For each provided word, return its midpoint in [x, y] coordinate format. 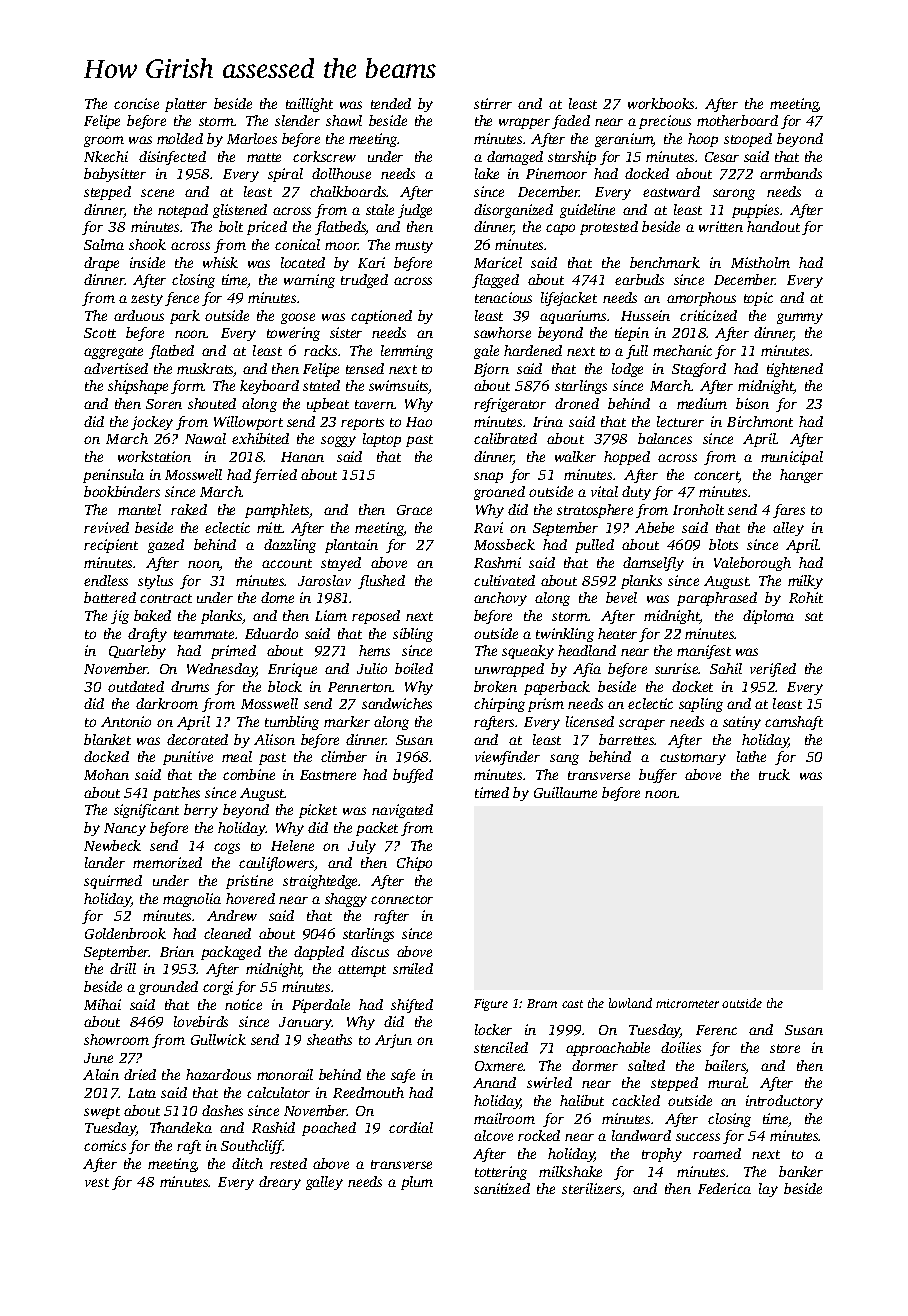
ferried [275, 476]
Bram [542, 1003]
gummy [800, 318]
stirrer [493, 103]
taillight [309, 105]
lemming [407, 352]
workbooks [661, 103]
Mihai [102, 1004]
